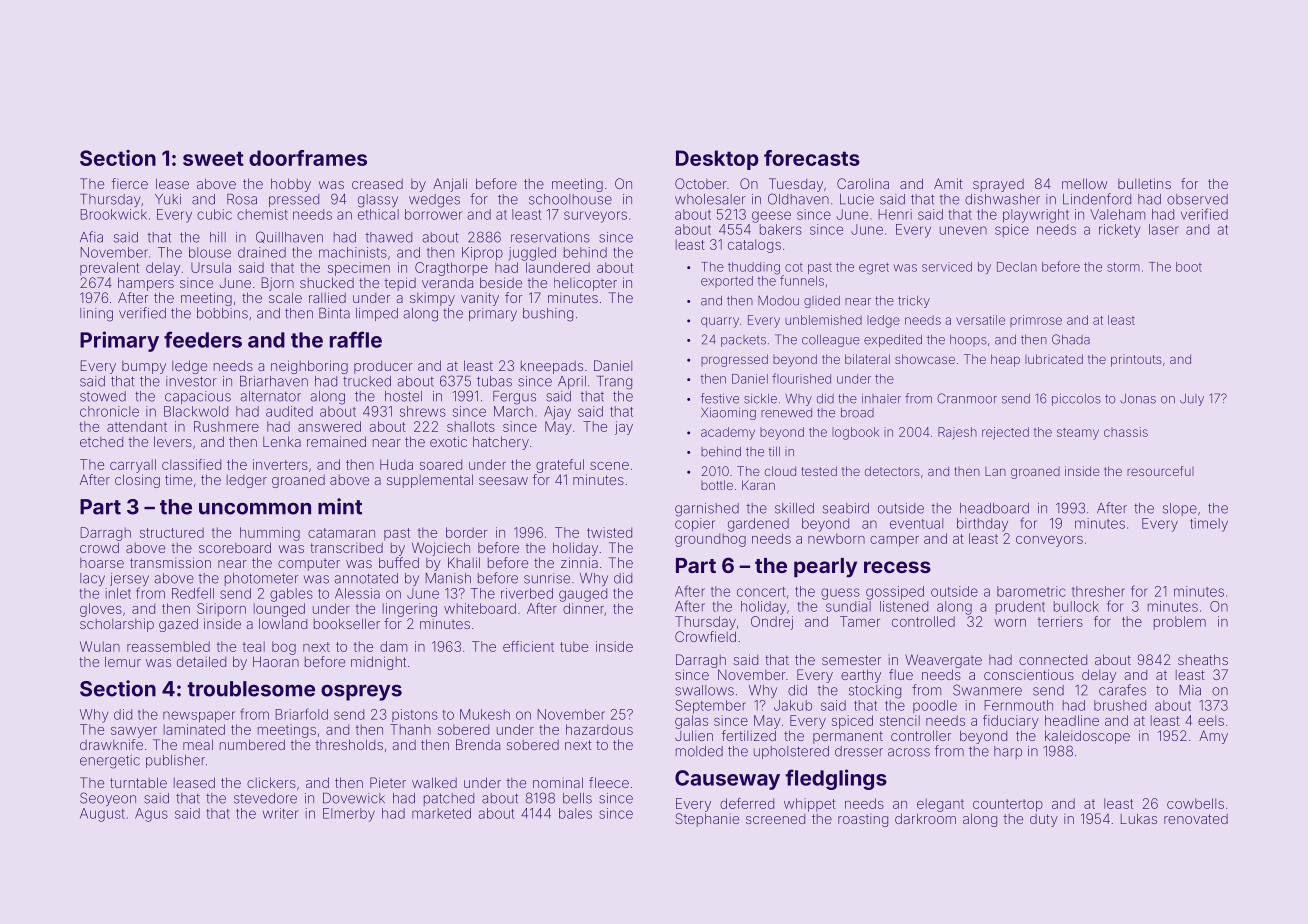 The image size is (1308, 924). Describe the element at coordinates (514, 398) in the image. I see `Fergus` at that location.
